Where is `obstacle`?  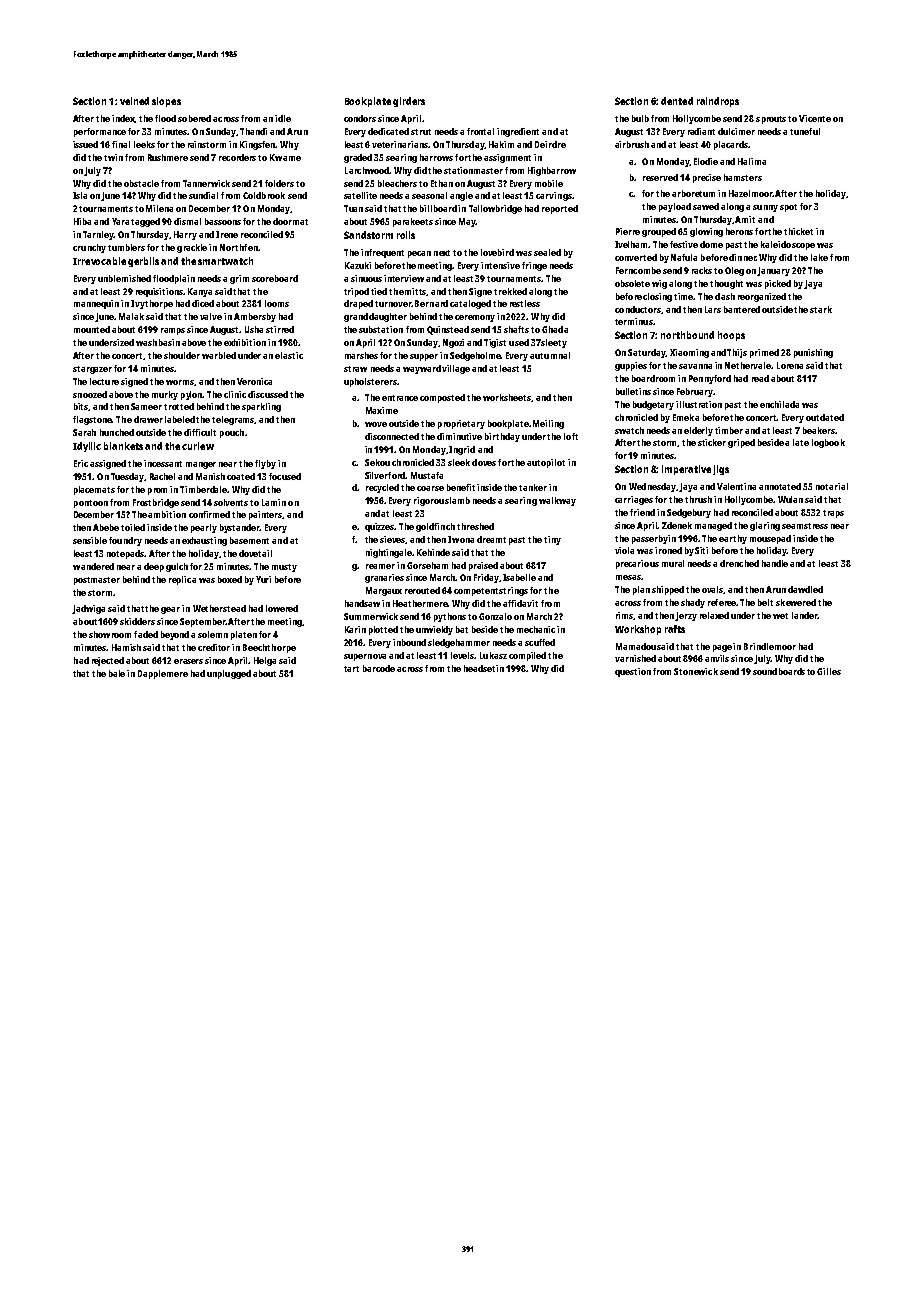 obstacle is located at coordinates (141, 183).
